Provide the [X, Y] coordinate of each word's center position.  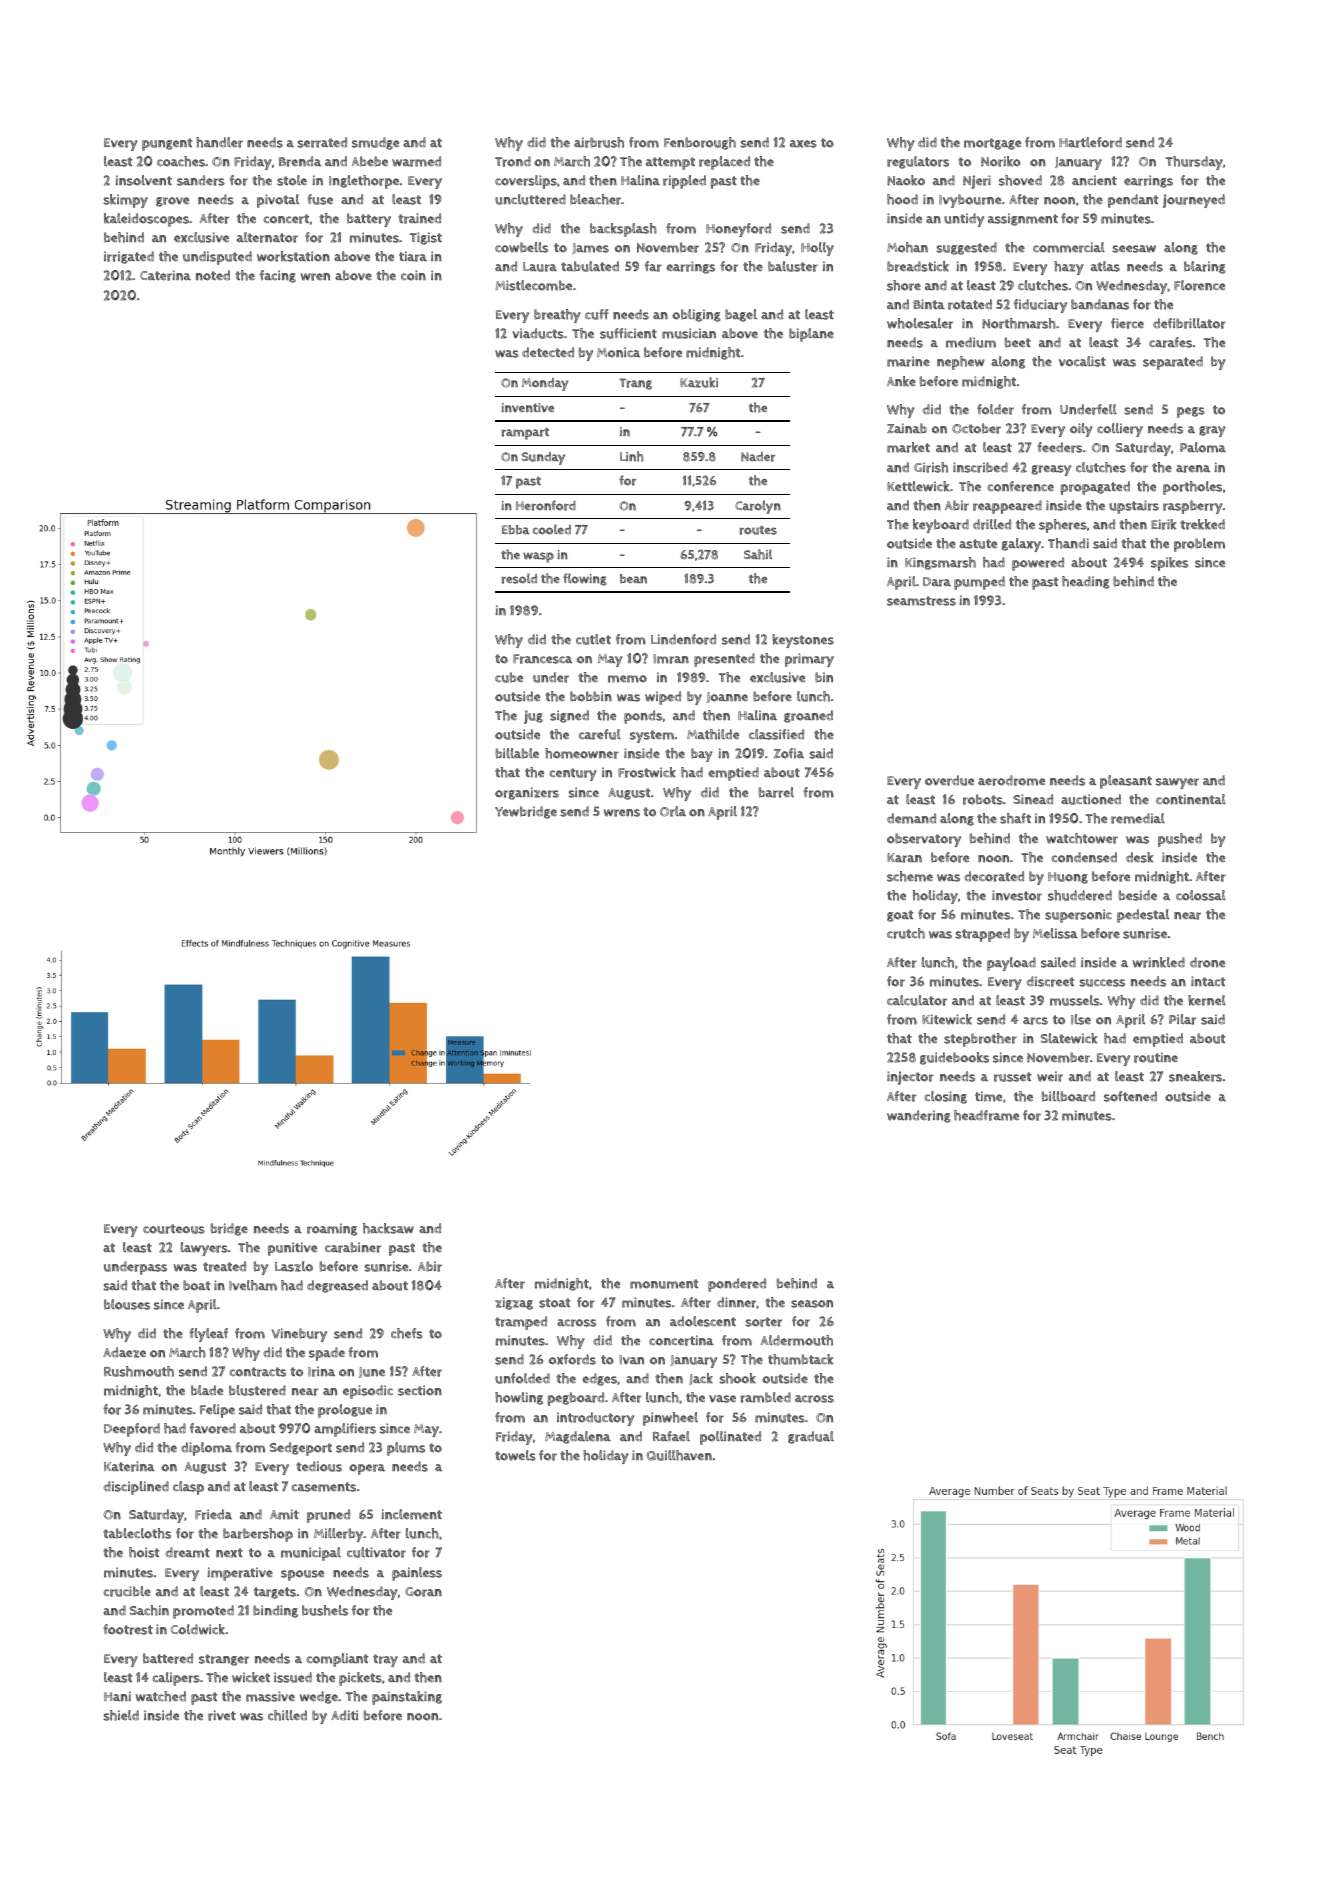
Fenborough [700, 143]
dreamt [187, 1552]
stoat [554, 1303]
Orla [673, 811]
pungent [167, 144]
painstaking [407, 1698]
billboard [1068, 1096]
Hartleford [1090, 142]
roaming [332, 1229]
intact [1208, 981]
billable [517, 753]
